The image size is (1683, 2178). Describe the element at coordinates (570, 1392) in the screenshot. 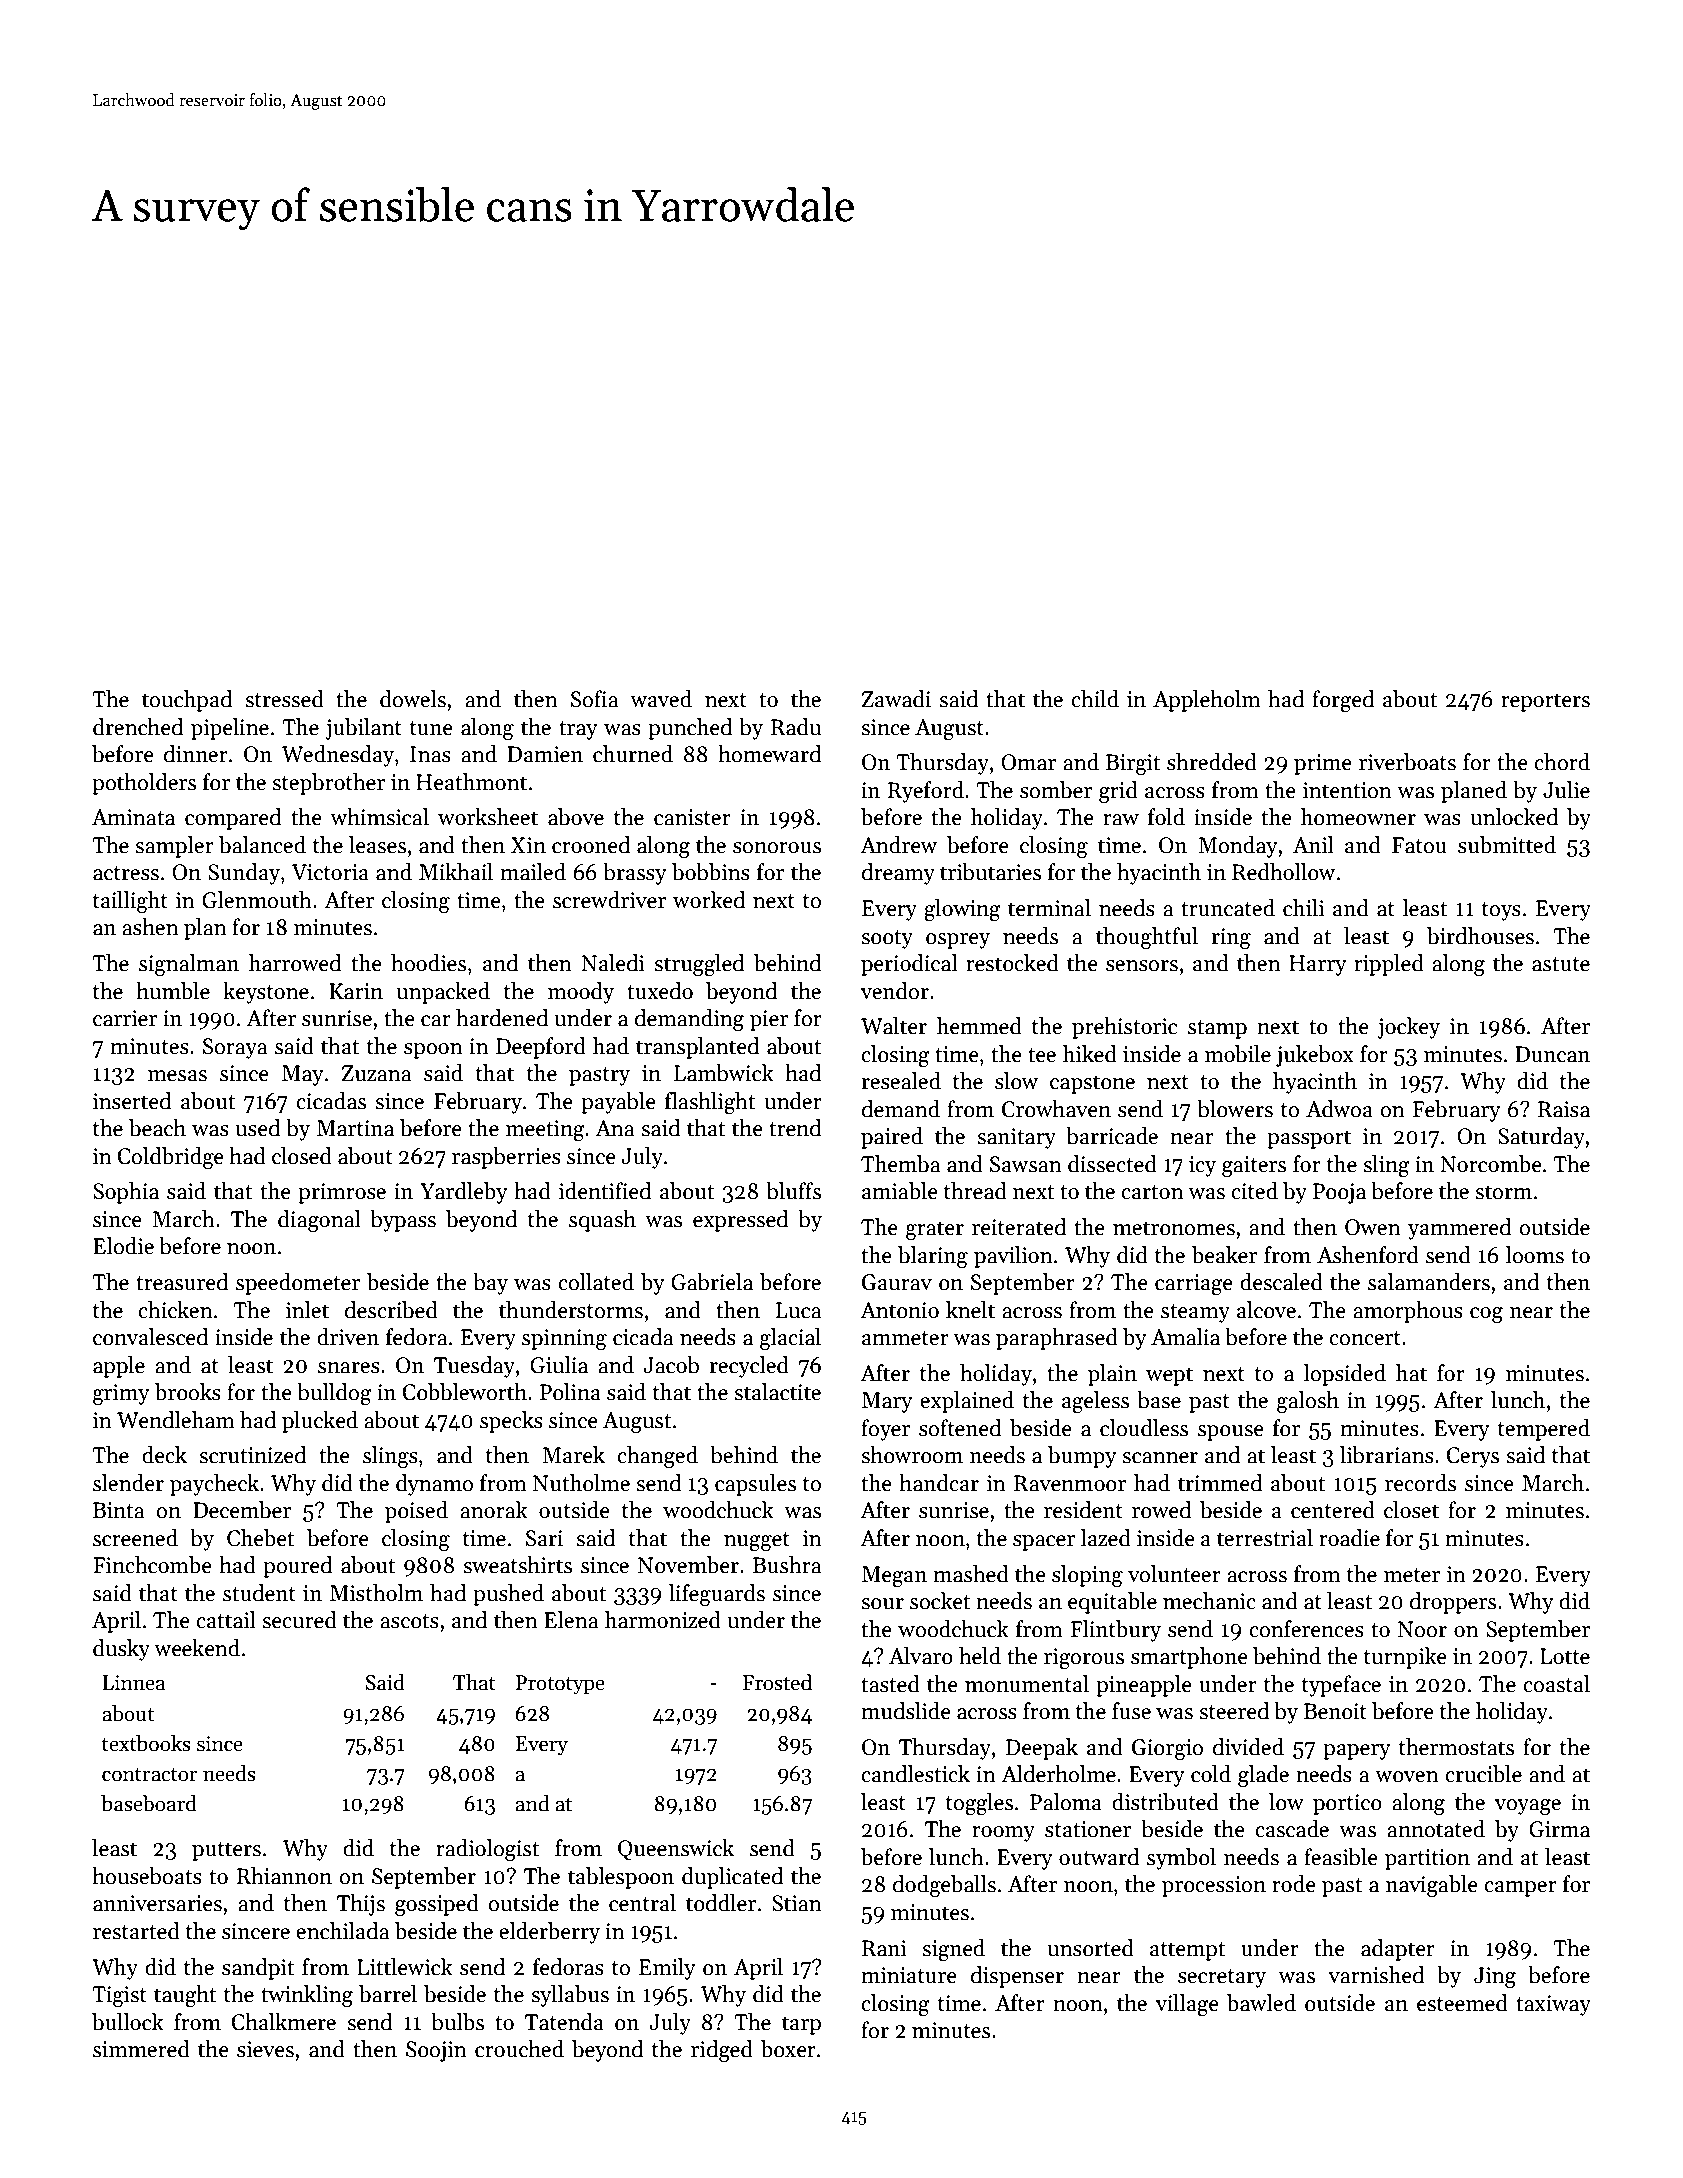

I see `Polina` at that location.
